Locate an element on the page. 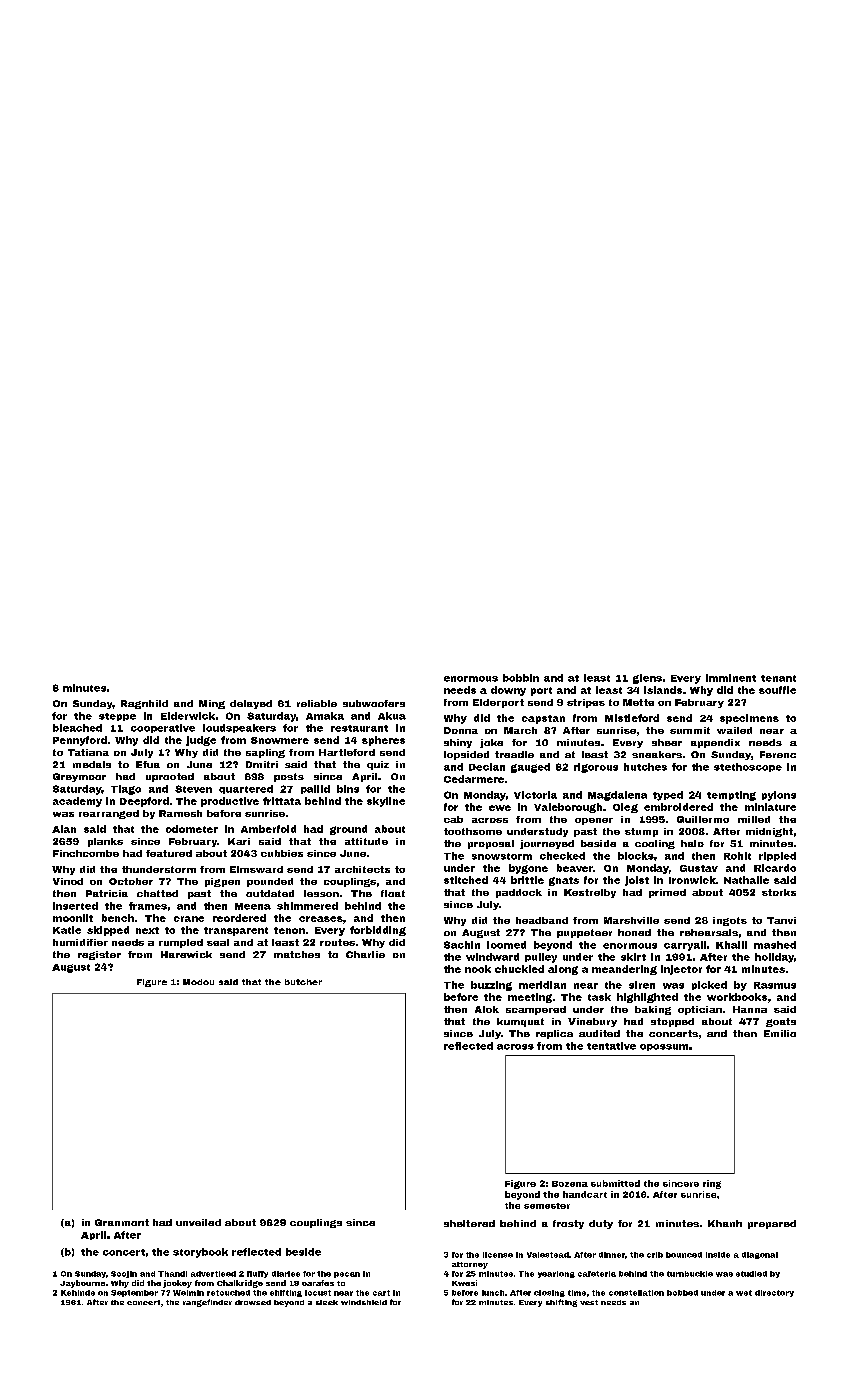  summit is located at coordinates (690, 730).
